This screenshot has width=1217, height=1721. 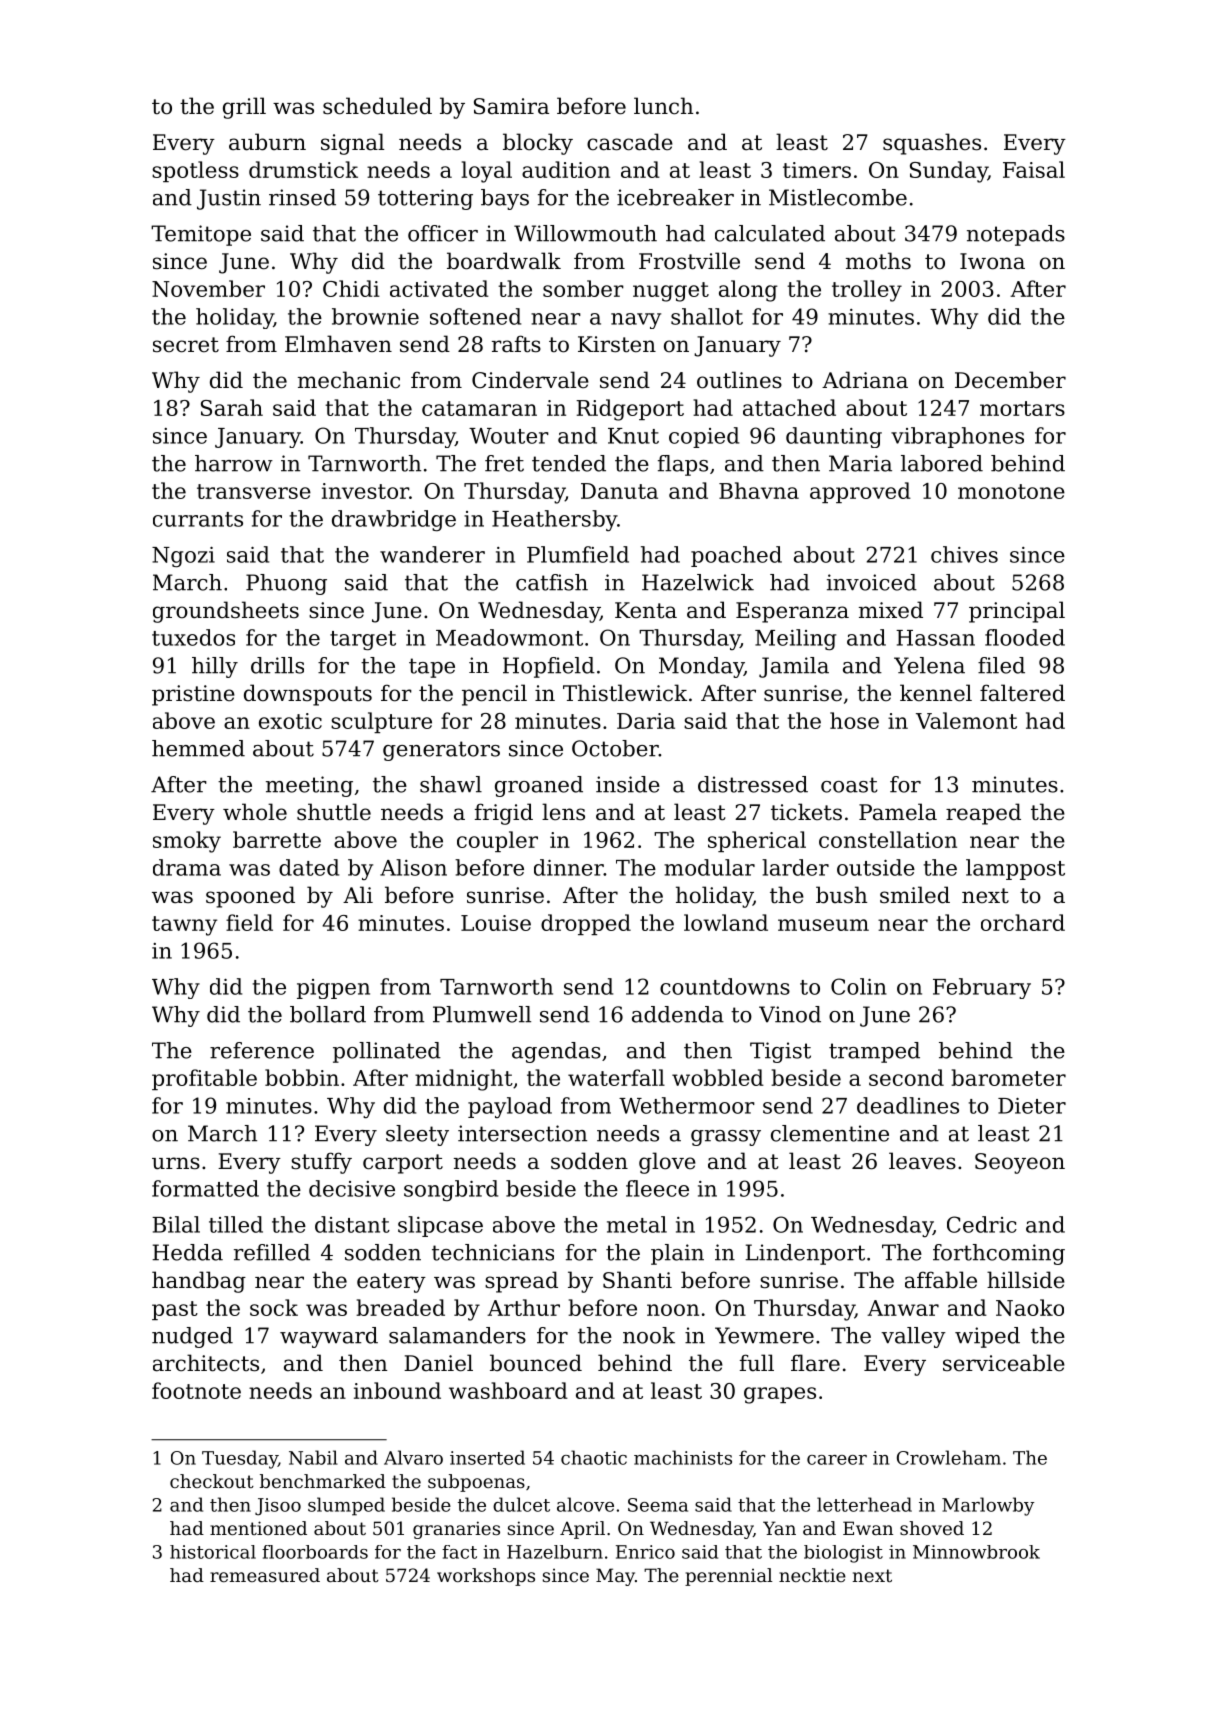 What do you see at coordinates (516, 344) in the screenshot?
I see `rafts` at bounding box center [516, 344].
